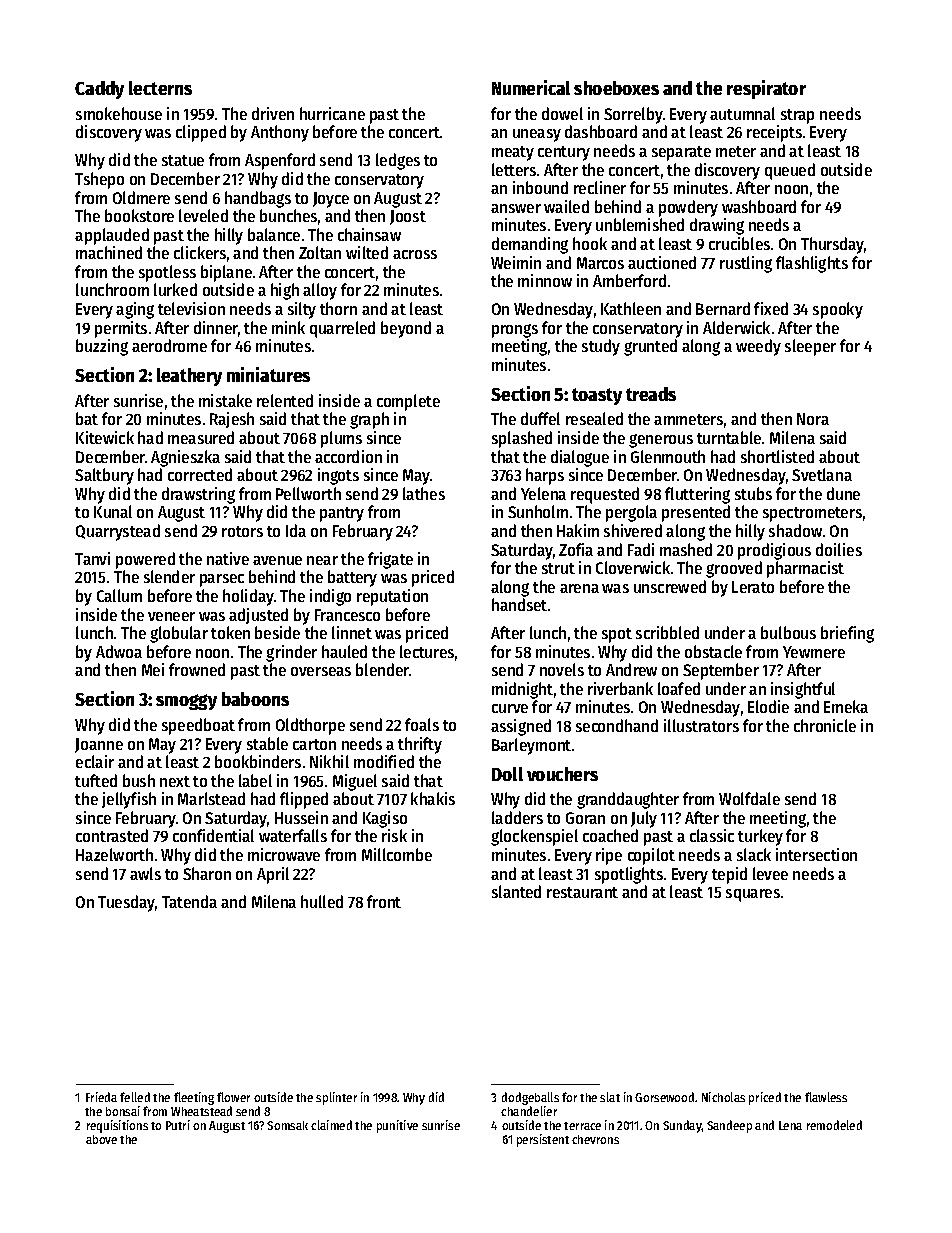 This page has height=1233, width=952. I want to click on slat, so click(610, 1097).
